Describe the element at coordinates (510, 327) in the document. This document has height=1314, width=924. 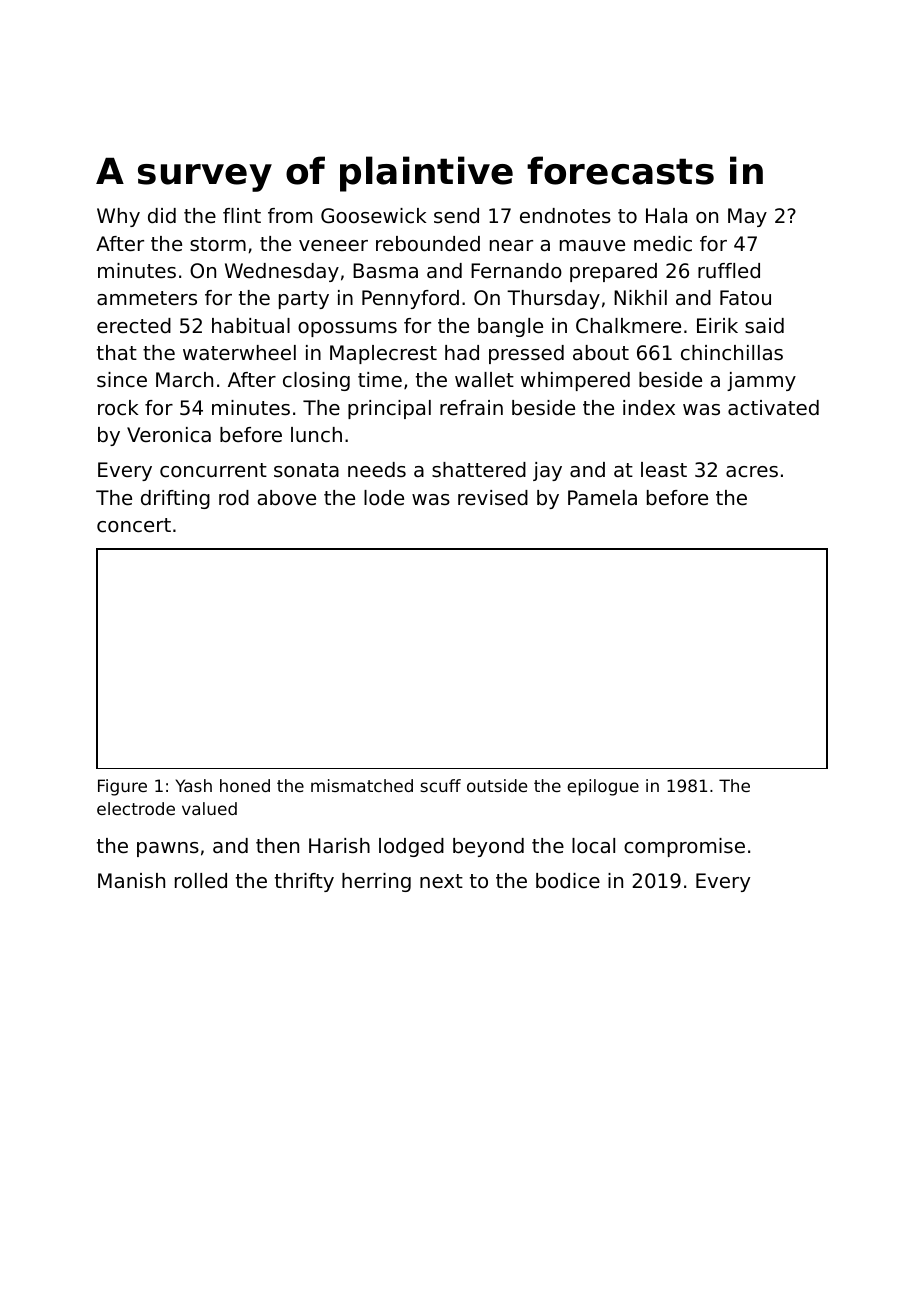
I see `bangle` at that location.
